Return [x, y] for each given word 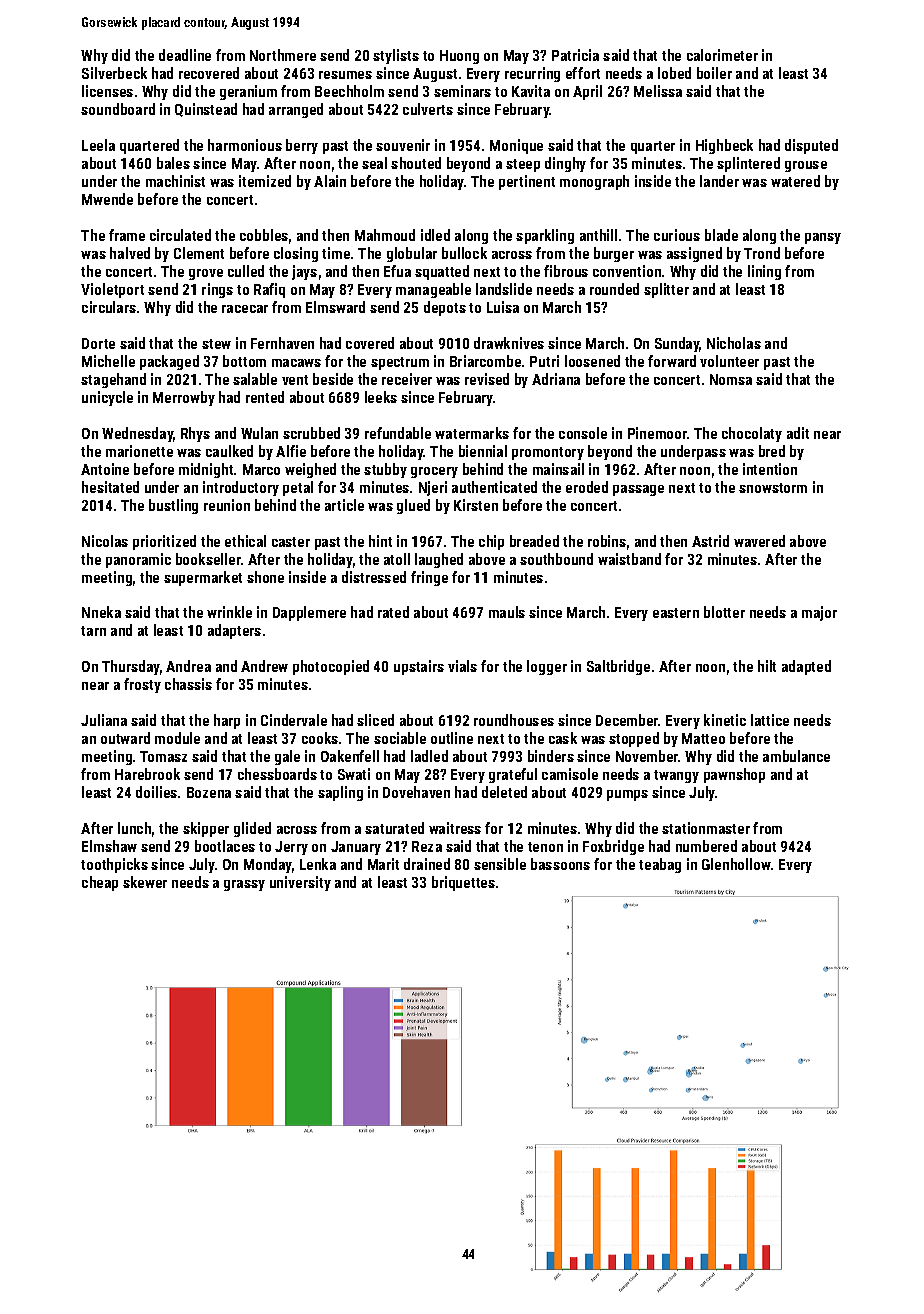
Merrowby [184, 398]
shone [265, 577]
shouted [416, 163]
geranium [248, 92]
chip [491, 542]
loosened [592, 361]
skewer [145, 882]
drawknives [509, 343]
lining [764, 272]
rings [217, 290]
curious [677, 235]
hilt [767, 666]
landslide [504, 289]
